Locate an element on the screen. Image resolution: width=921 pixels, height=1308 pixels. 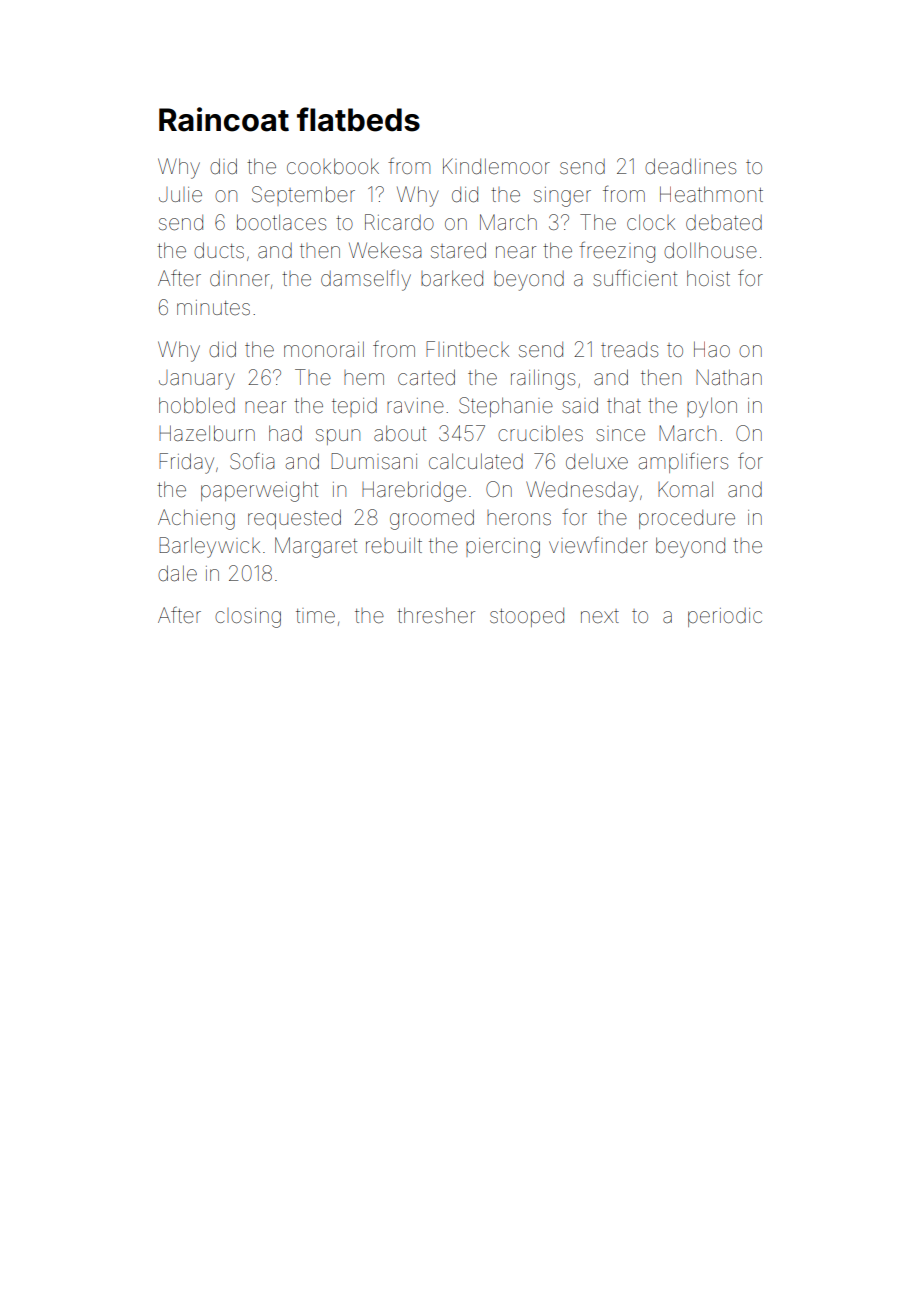
minutes is located at coordinates (213, 307).
